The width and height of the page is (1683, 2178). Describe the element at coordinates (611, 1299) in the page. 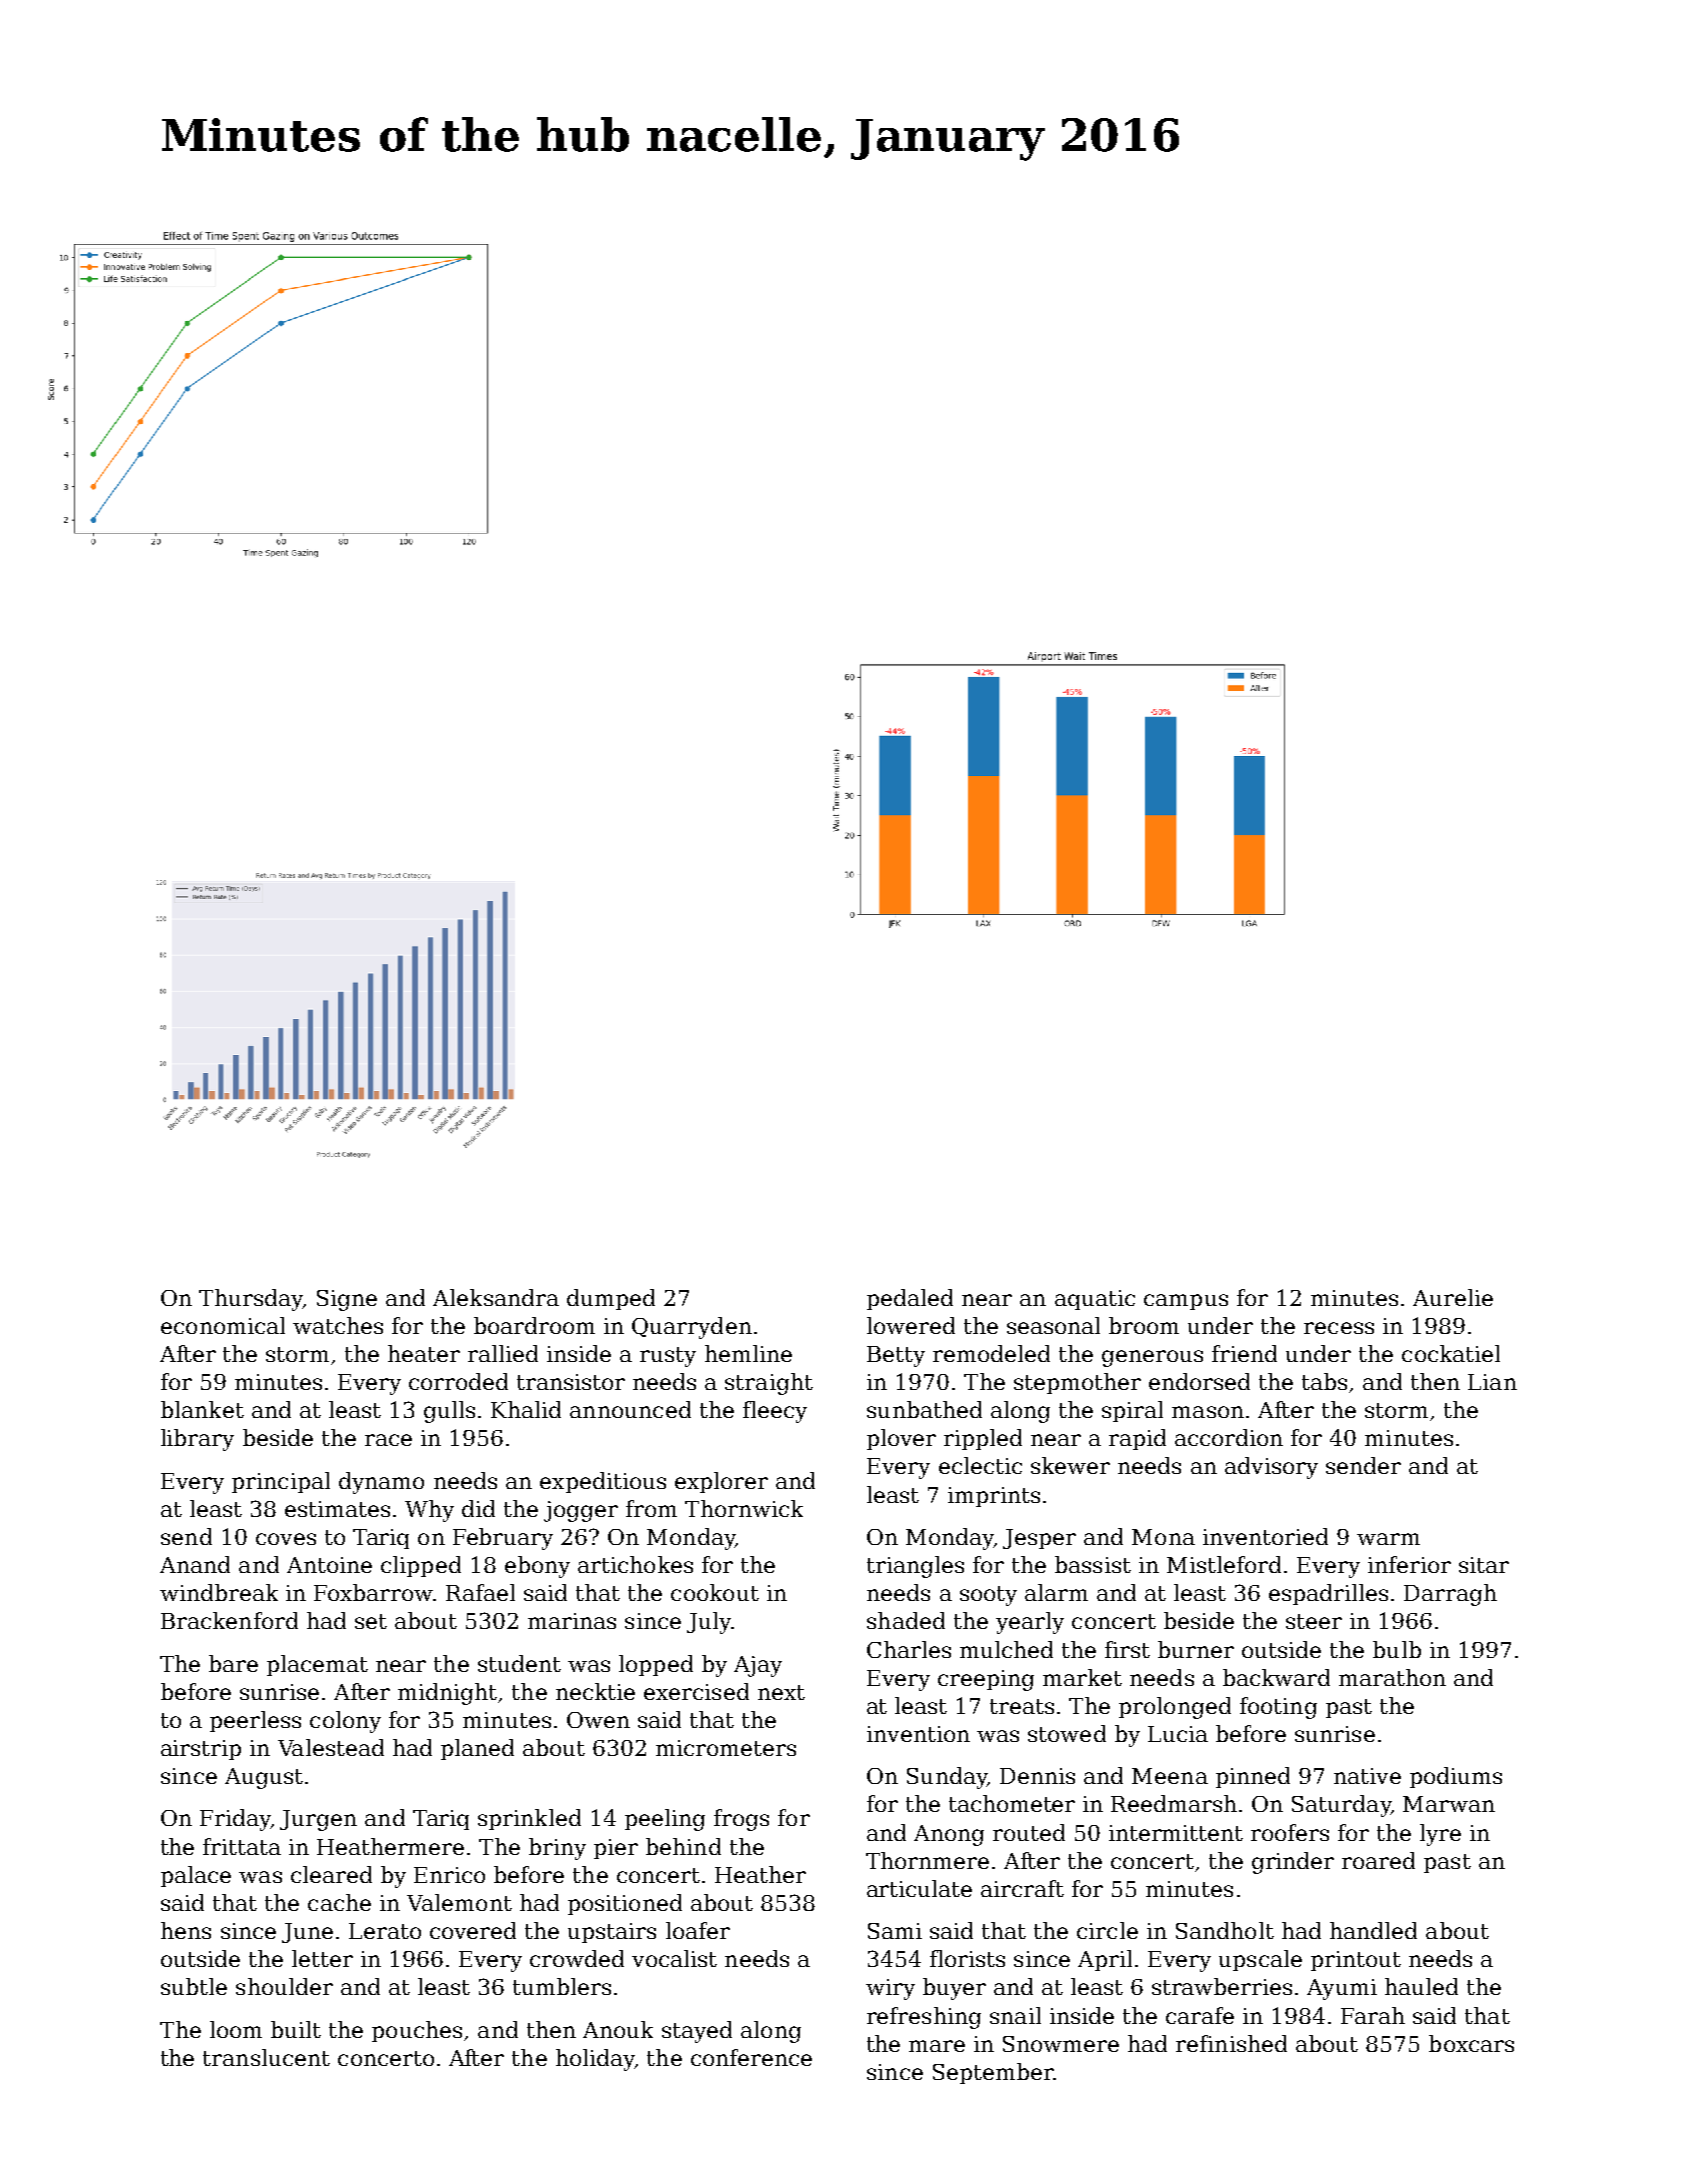

I see `dumped` at that location.
